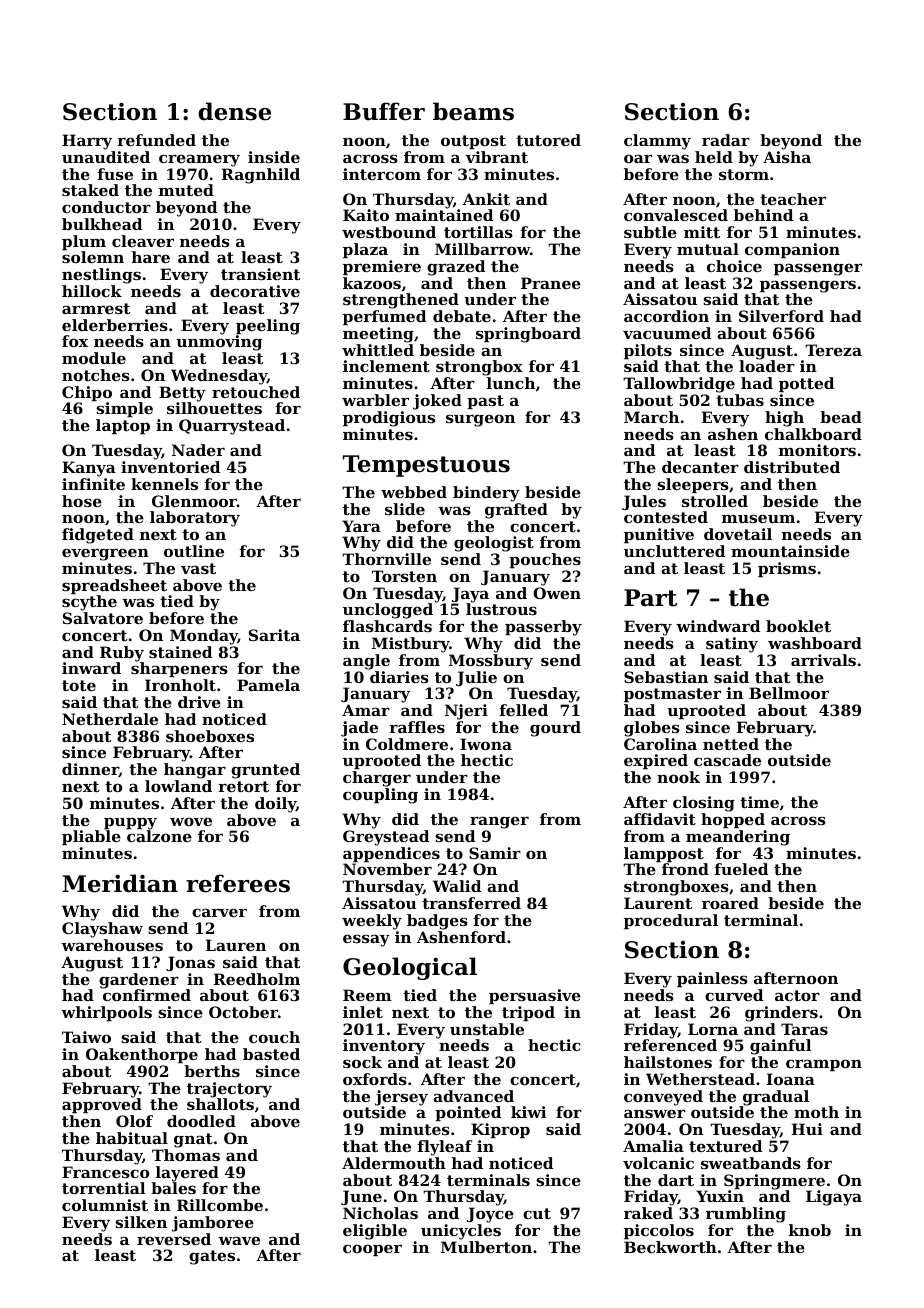  I want to click on referenced, so click(670, 1045).
